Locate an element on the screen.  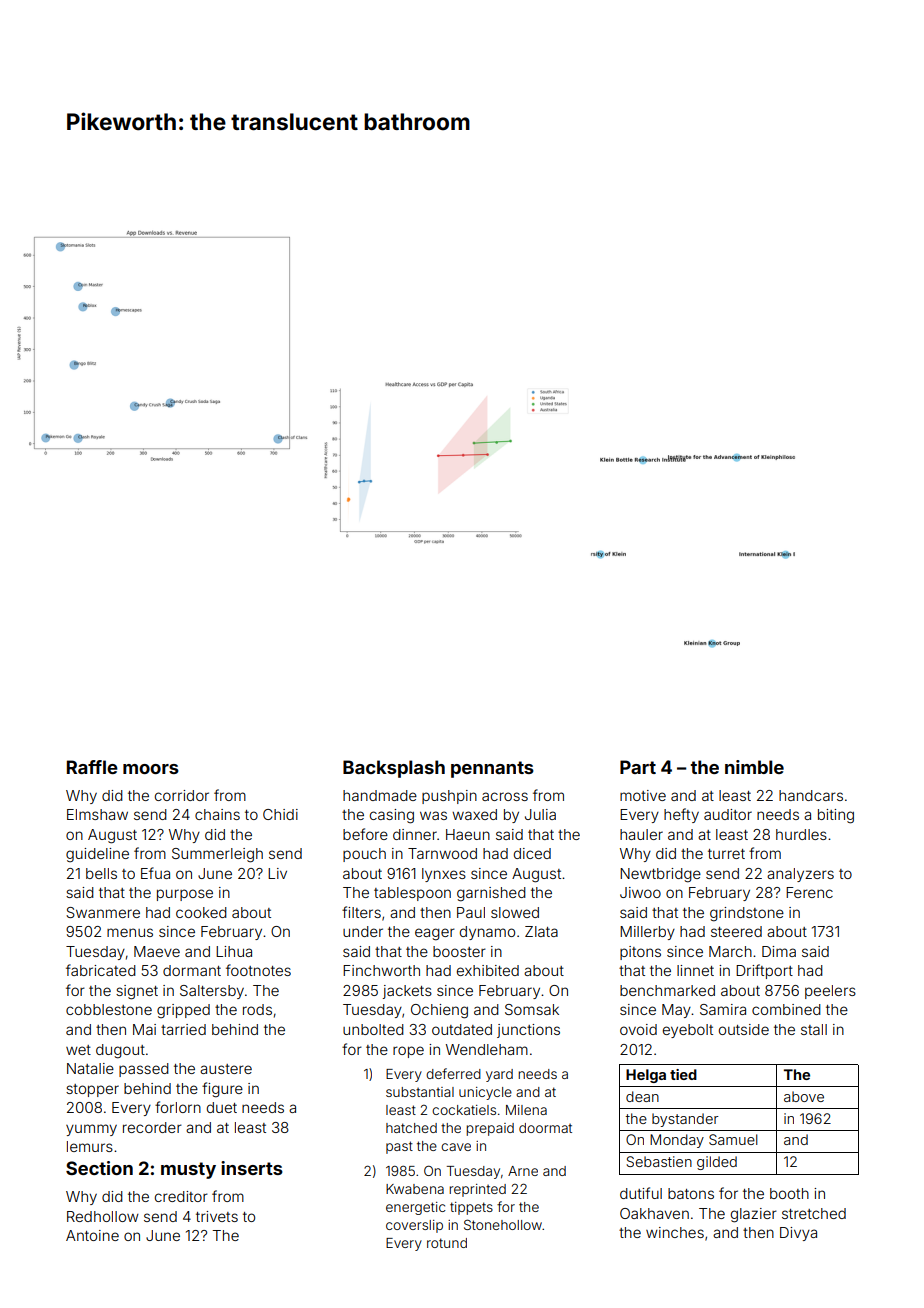
Haeun is located at coordinates (468, 834).
